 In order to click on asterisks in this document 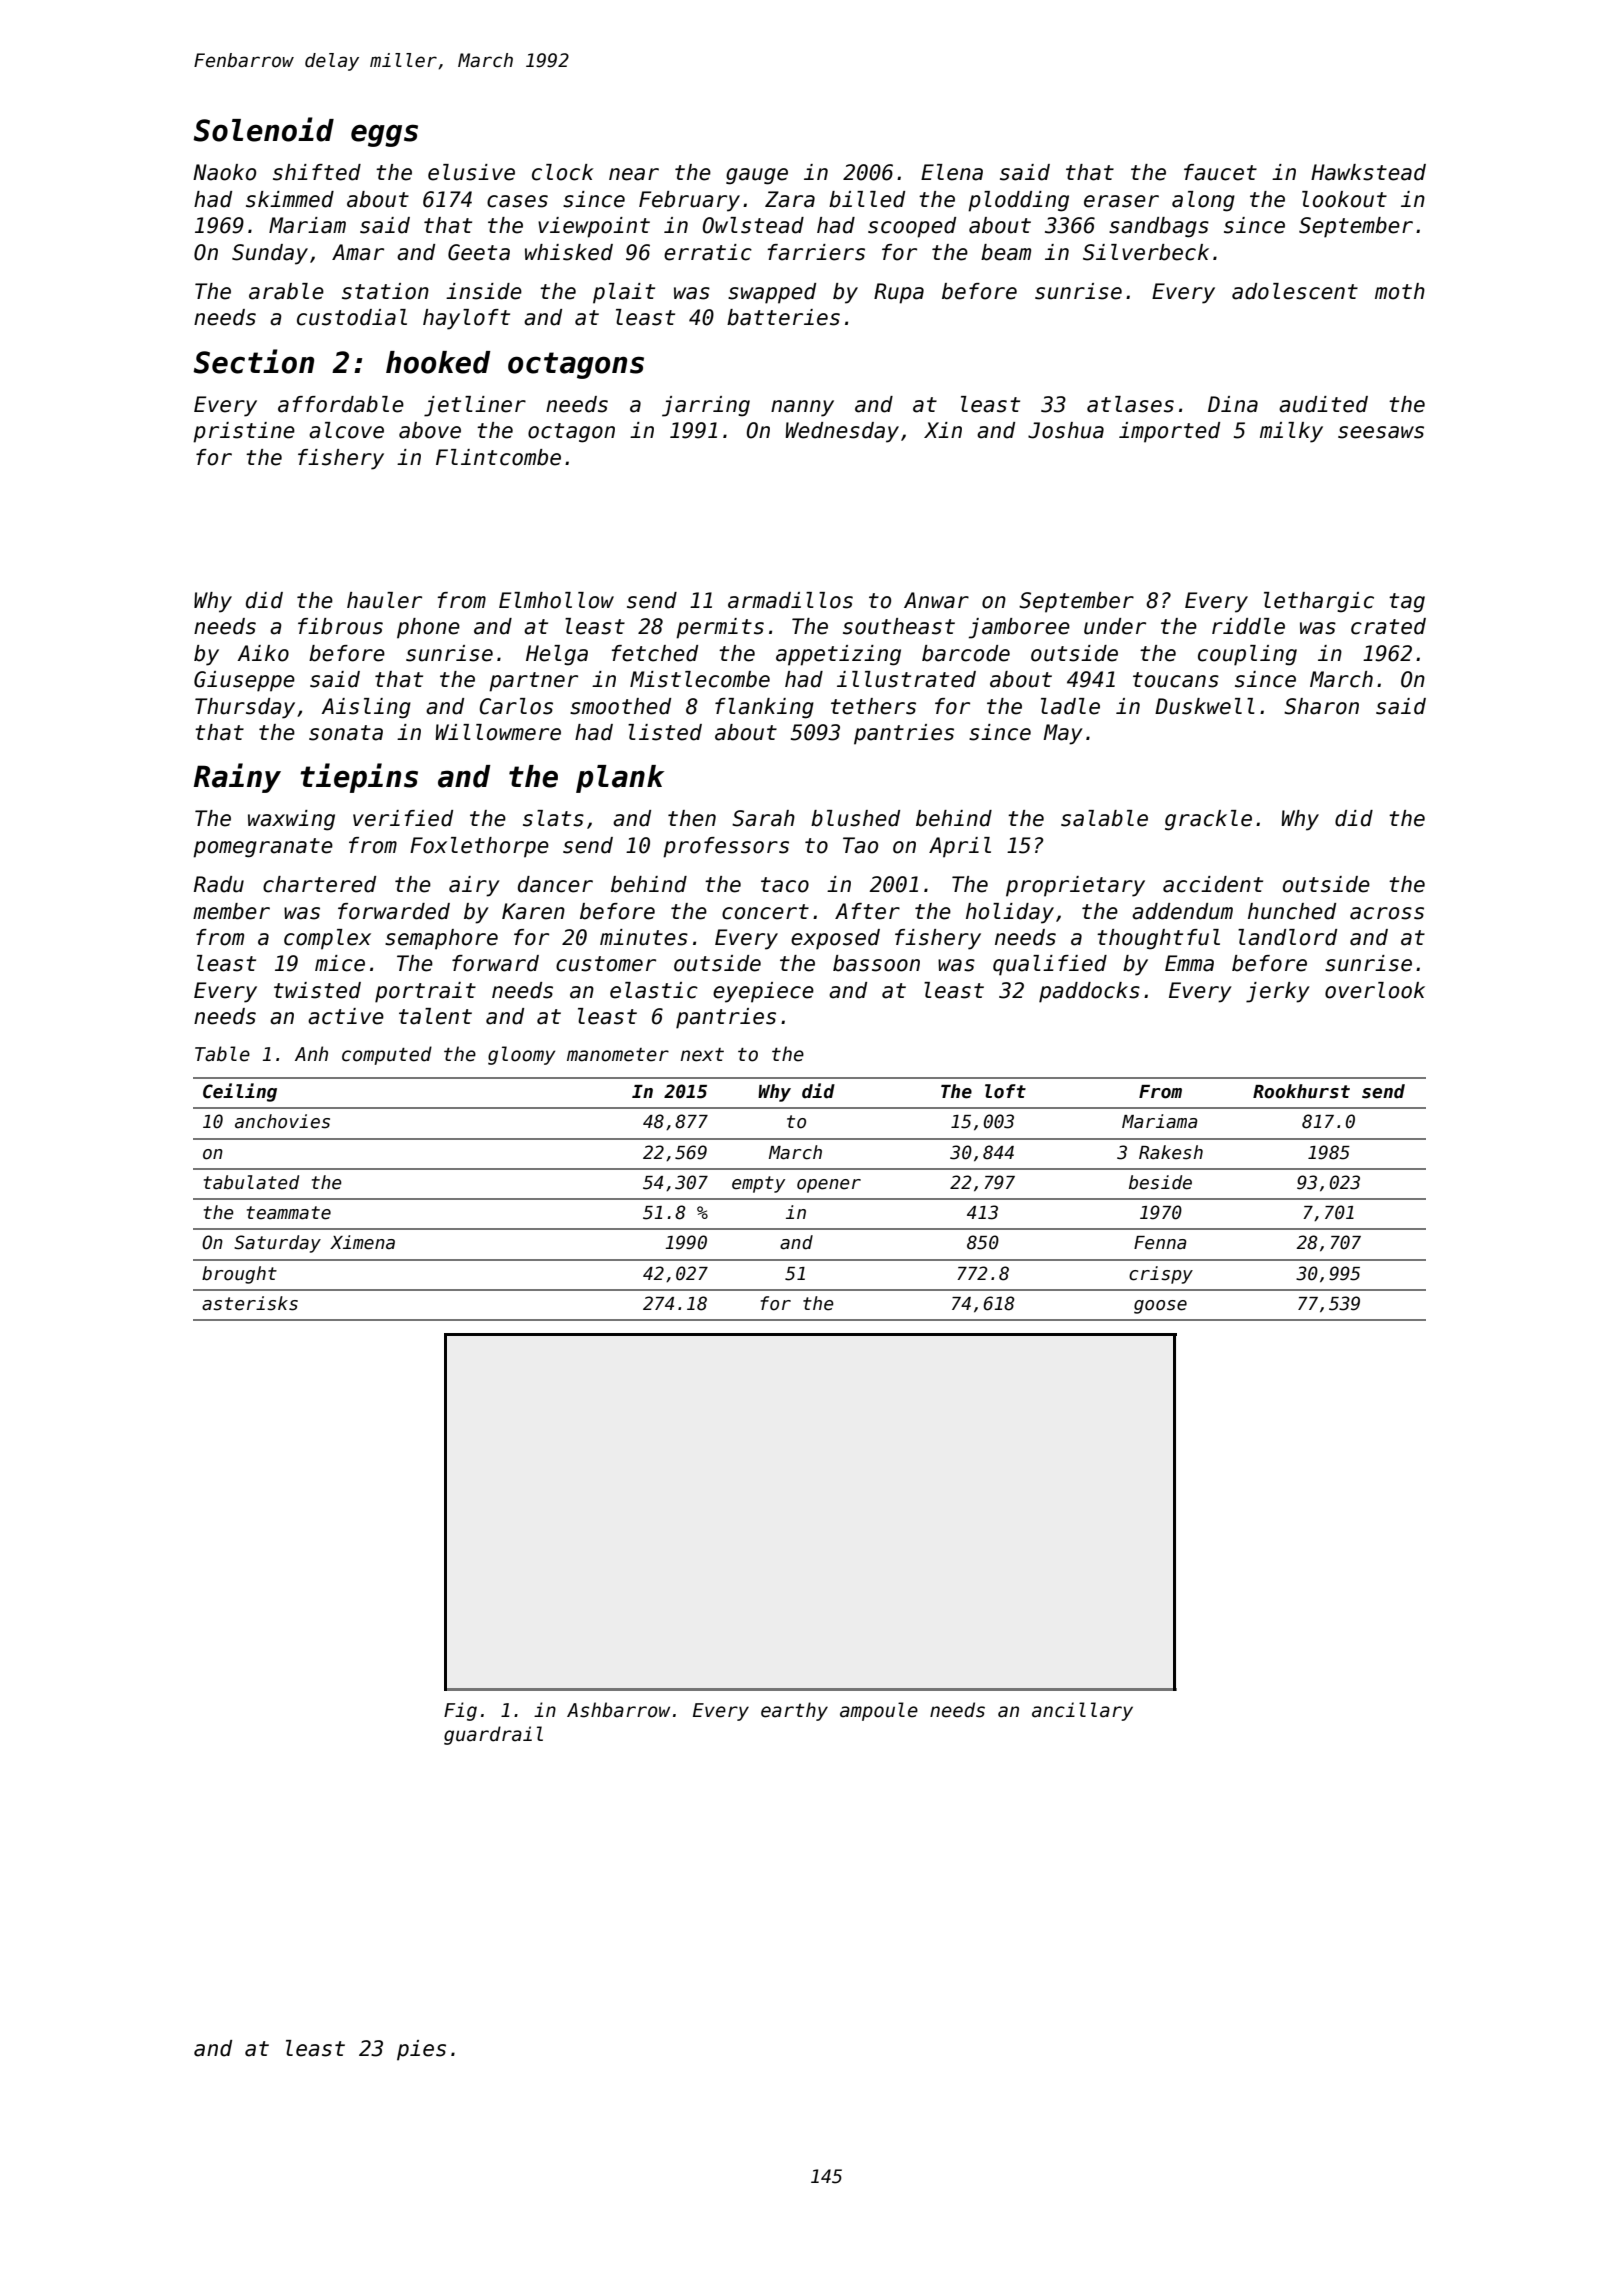, I will do `click(250, 1303)`.
